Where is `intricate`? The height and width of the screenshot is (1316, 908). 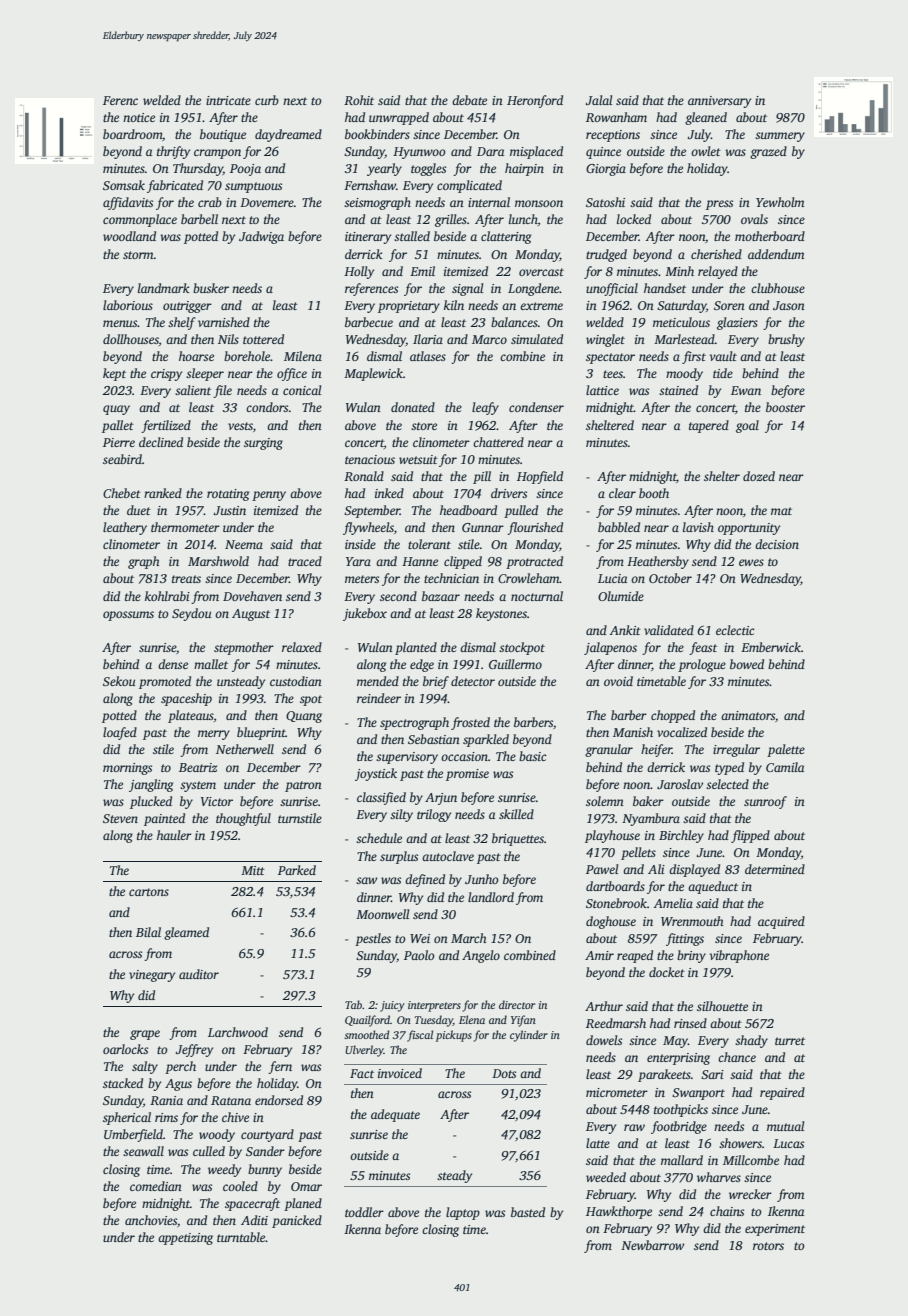 intricate is located at coordinates (228, 100).
